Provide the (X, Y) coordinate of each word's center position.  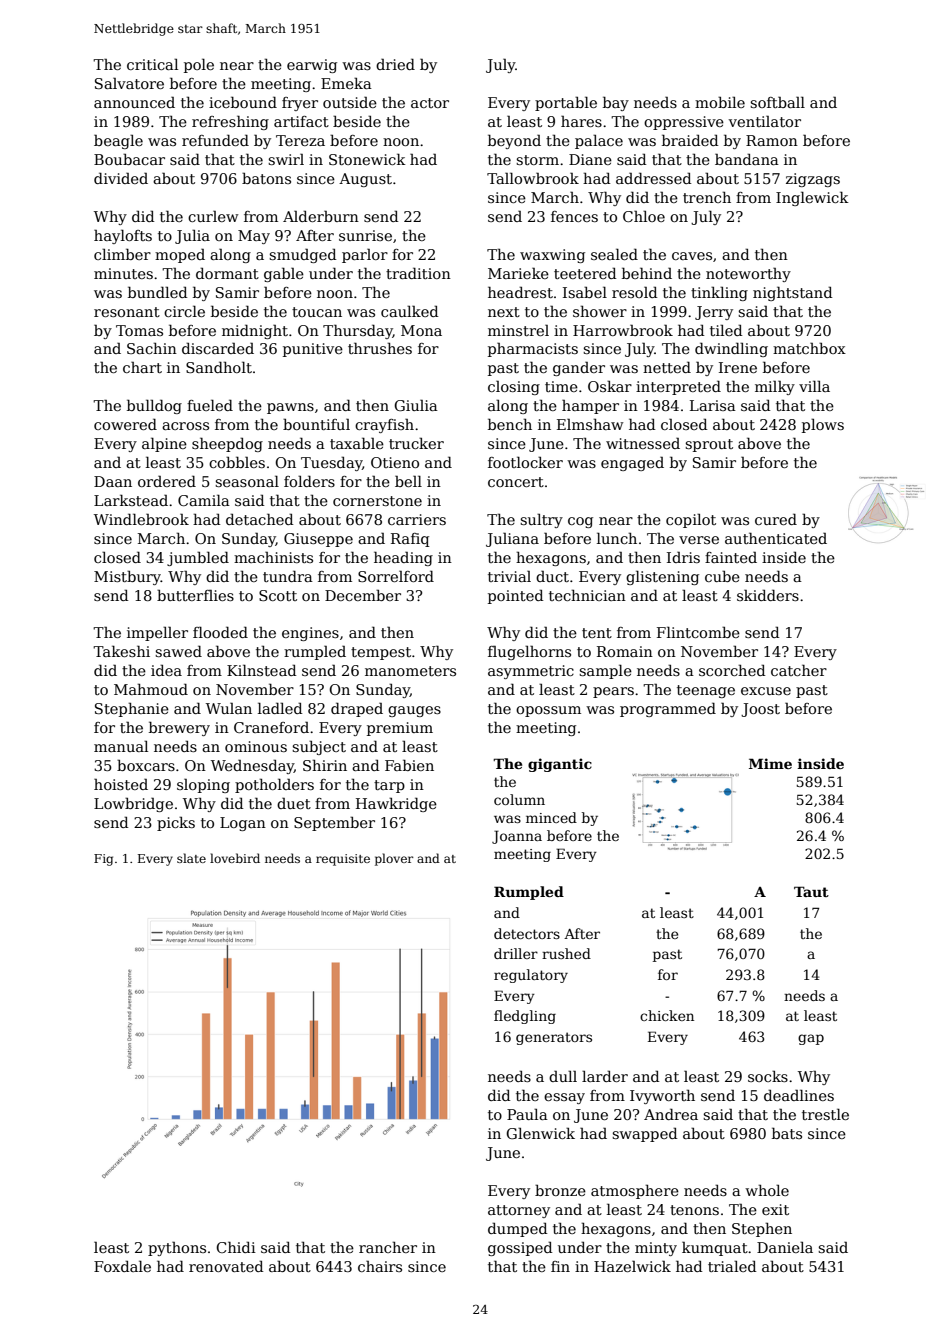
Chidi (236, 1247)
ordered (167, 481)
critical (152, 64)
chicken (667, 1015)
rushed (566, 953)
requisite (343, 860)
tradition (418, 273)
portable (566, 103)
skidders (768, 595)
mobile (720, 102)
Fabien (409, 765)
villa (814, 386)
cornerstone (377, 501)
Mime (770, 763)
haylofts (123, 236)
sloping (203, 785)
